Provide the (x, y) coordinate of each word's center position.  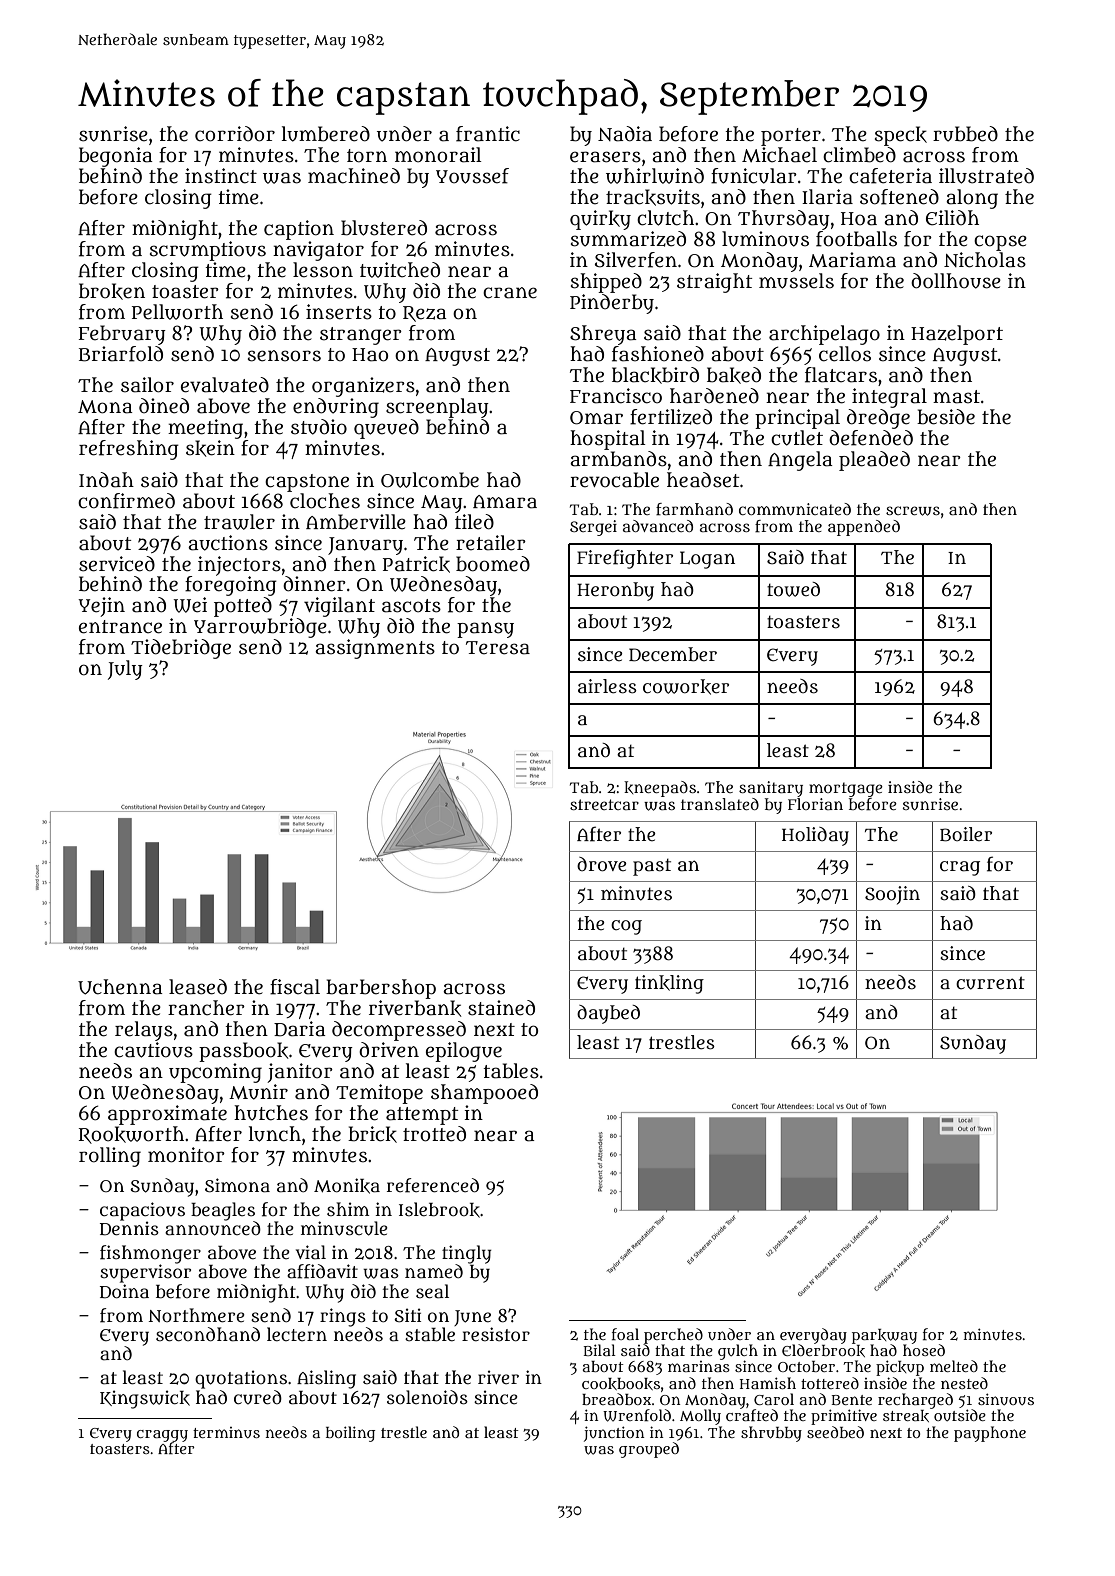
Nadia (625, 134)
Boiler (966, 834)
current (990, 983)
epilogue (464, 1052)
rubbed (965, 134)
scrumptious (208, 251)
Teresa (498, 648)
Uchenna (120, 987)
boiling (350, 1434)
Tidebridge (181, 649)
